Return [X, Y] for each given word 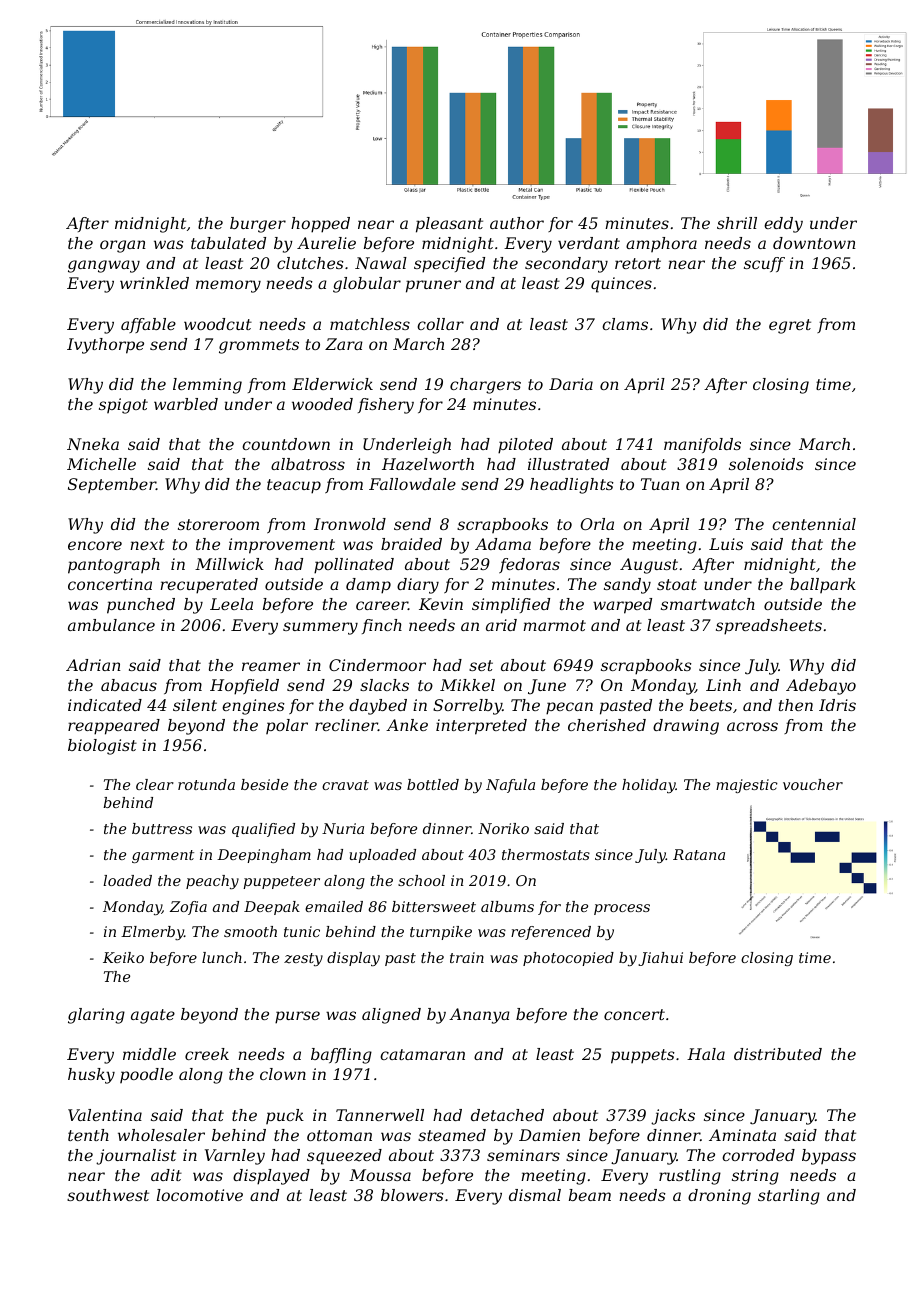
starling [789, 1197]
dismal [535, 1195]
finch [382, 626]
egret [790, 326]
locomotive [200, 1195]
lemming [207, 386]
